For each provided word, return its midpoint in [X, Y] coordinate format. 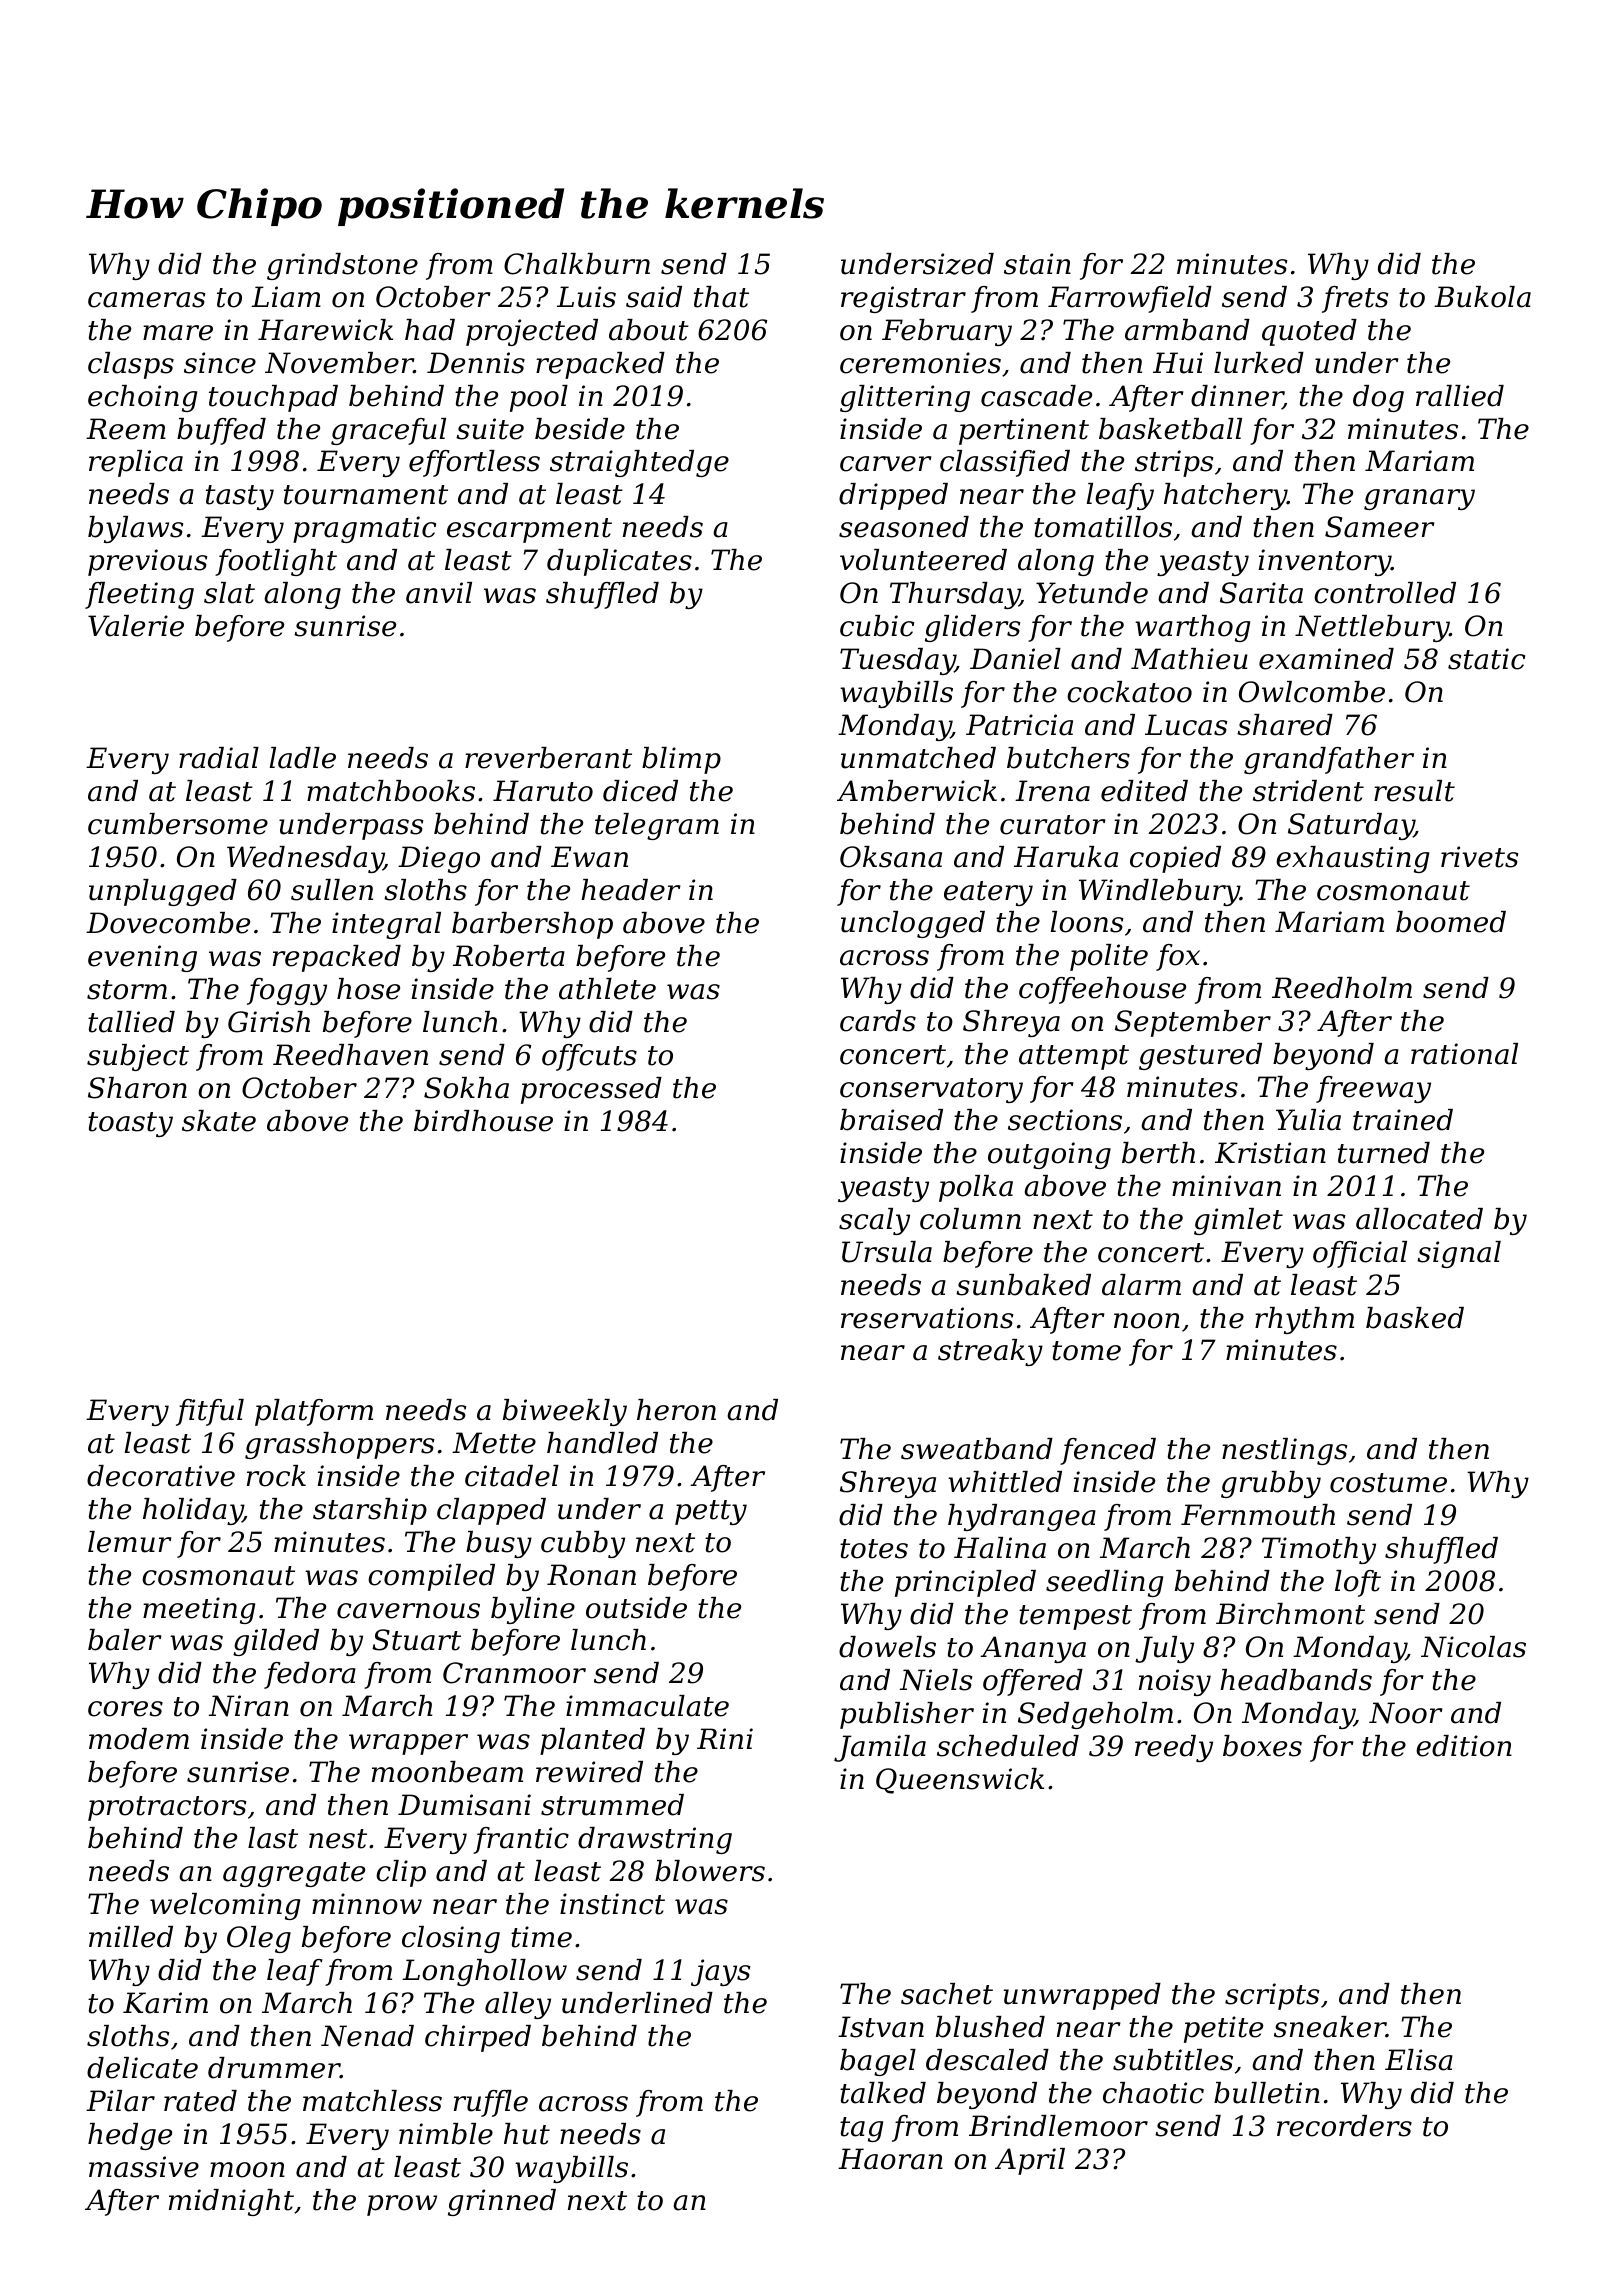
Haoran [890, 2159]
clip [401, 1873]
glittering [905, 398]
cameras [146, 300]
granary [1419, 499]
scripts [1272, 1996]
